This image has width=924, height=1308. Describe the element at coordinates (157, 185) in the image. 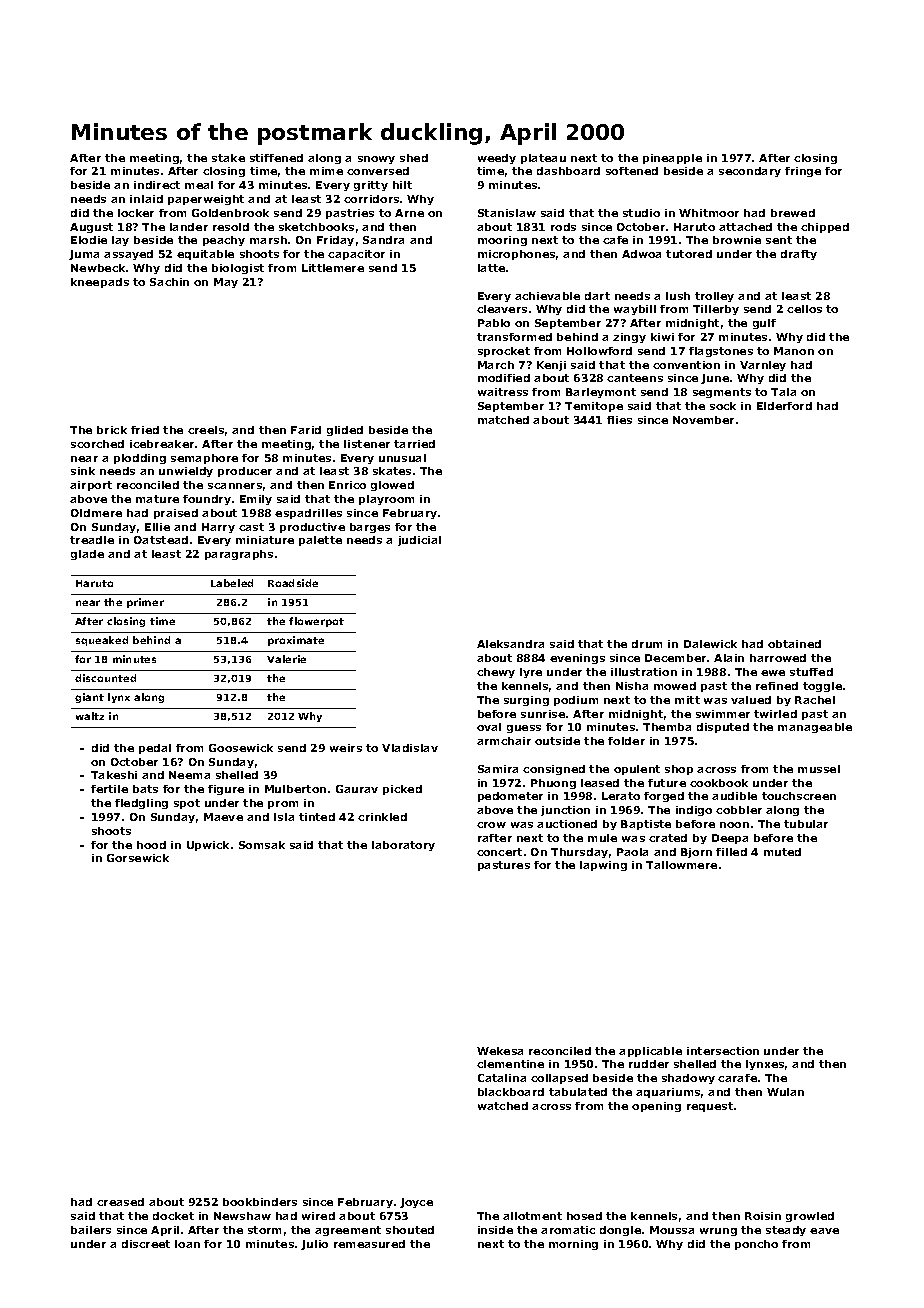

I see `indirect` at that location.
